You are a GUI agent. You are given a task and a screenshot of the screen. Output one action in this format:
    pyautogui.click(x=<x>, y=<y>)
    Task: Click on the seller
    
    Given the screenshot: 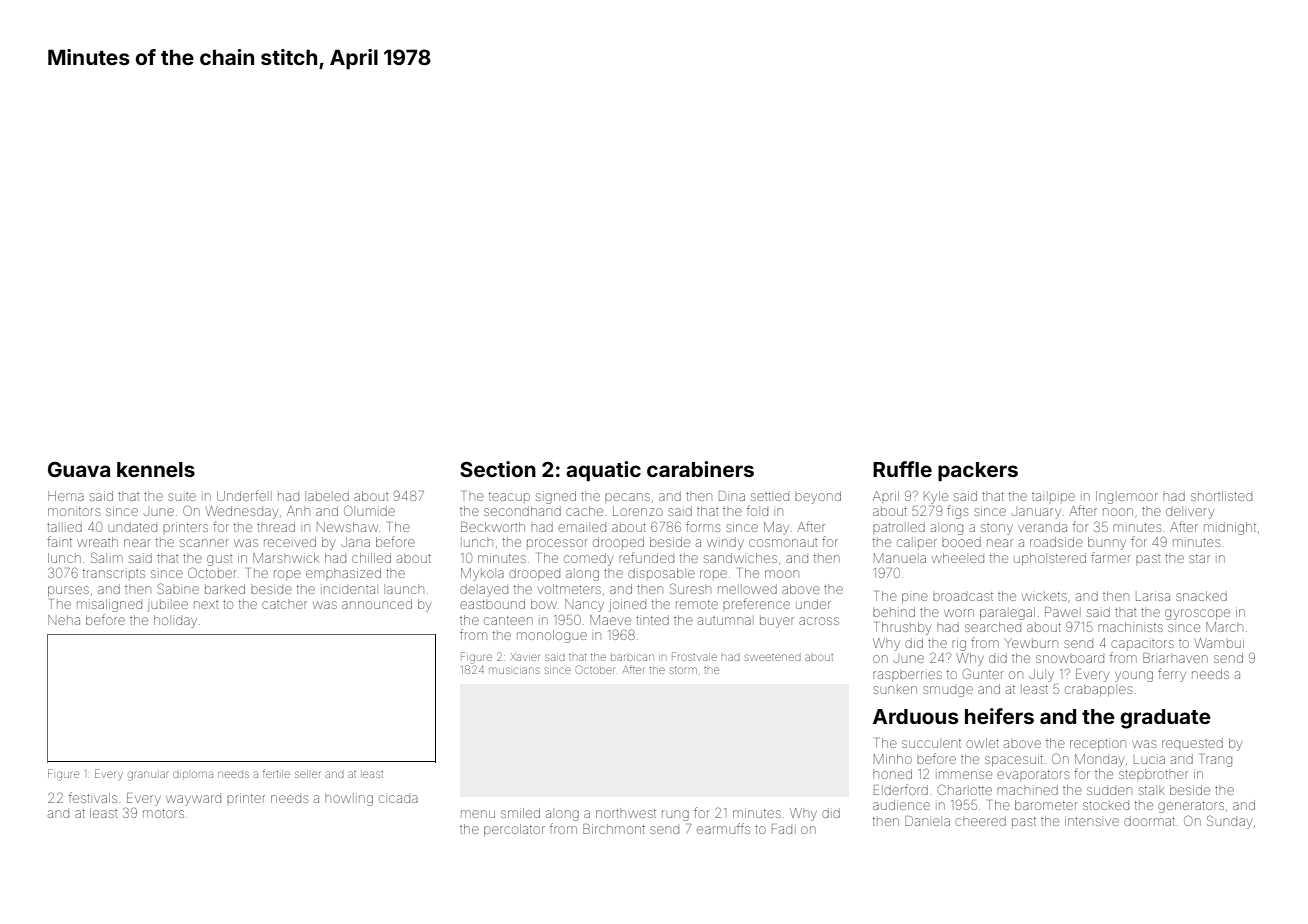 What is the action you would take?
    pyautogui.click(x=307, y=774)
